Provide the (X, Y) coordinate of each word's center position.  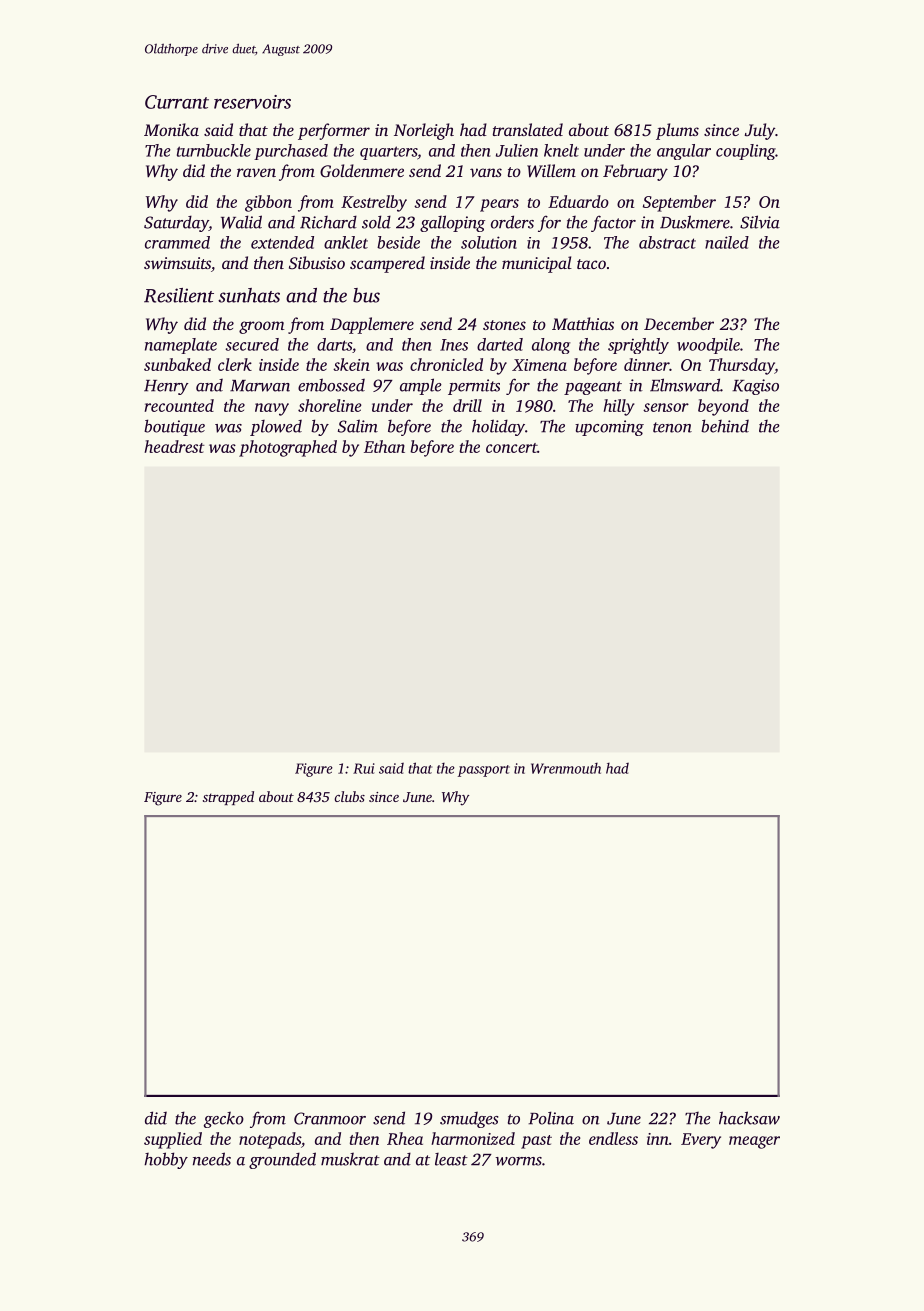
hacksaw (749, 1118)
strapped (228, 798)
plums (677, 131)
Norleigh (424, 131)
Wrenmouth (566, 768)
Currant (177, 102)
